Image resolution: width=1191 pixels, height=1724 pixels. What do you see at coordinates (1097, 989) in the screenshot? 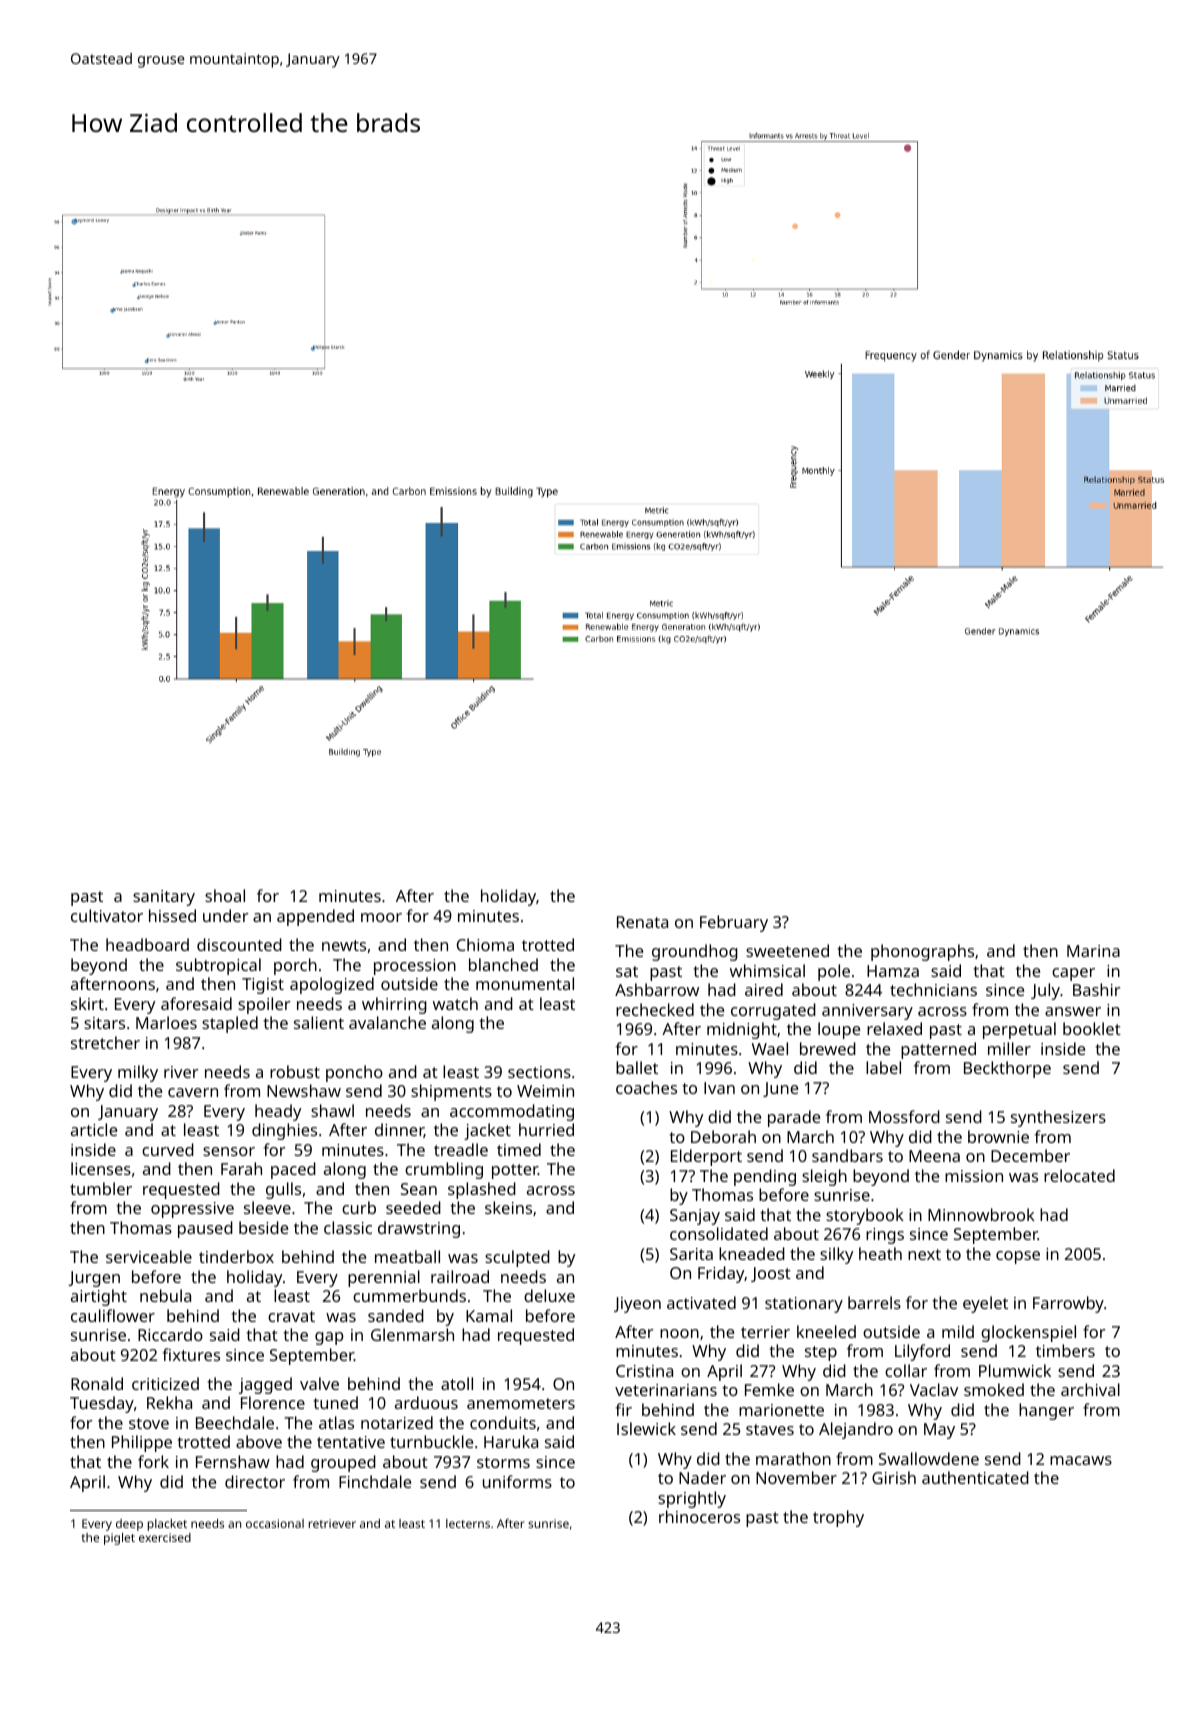
I see `Bashir` at bounding box center [1097, 989].
